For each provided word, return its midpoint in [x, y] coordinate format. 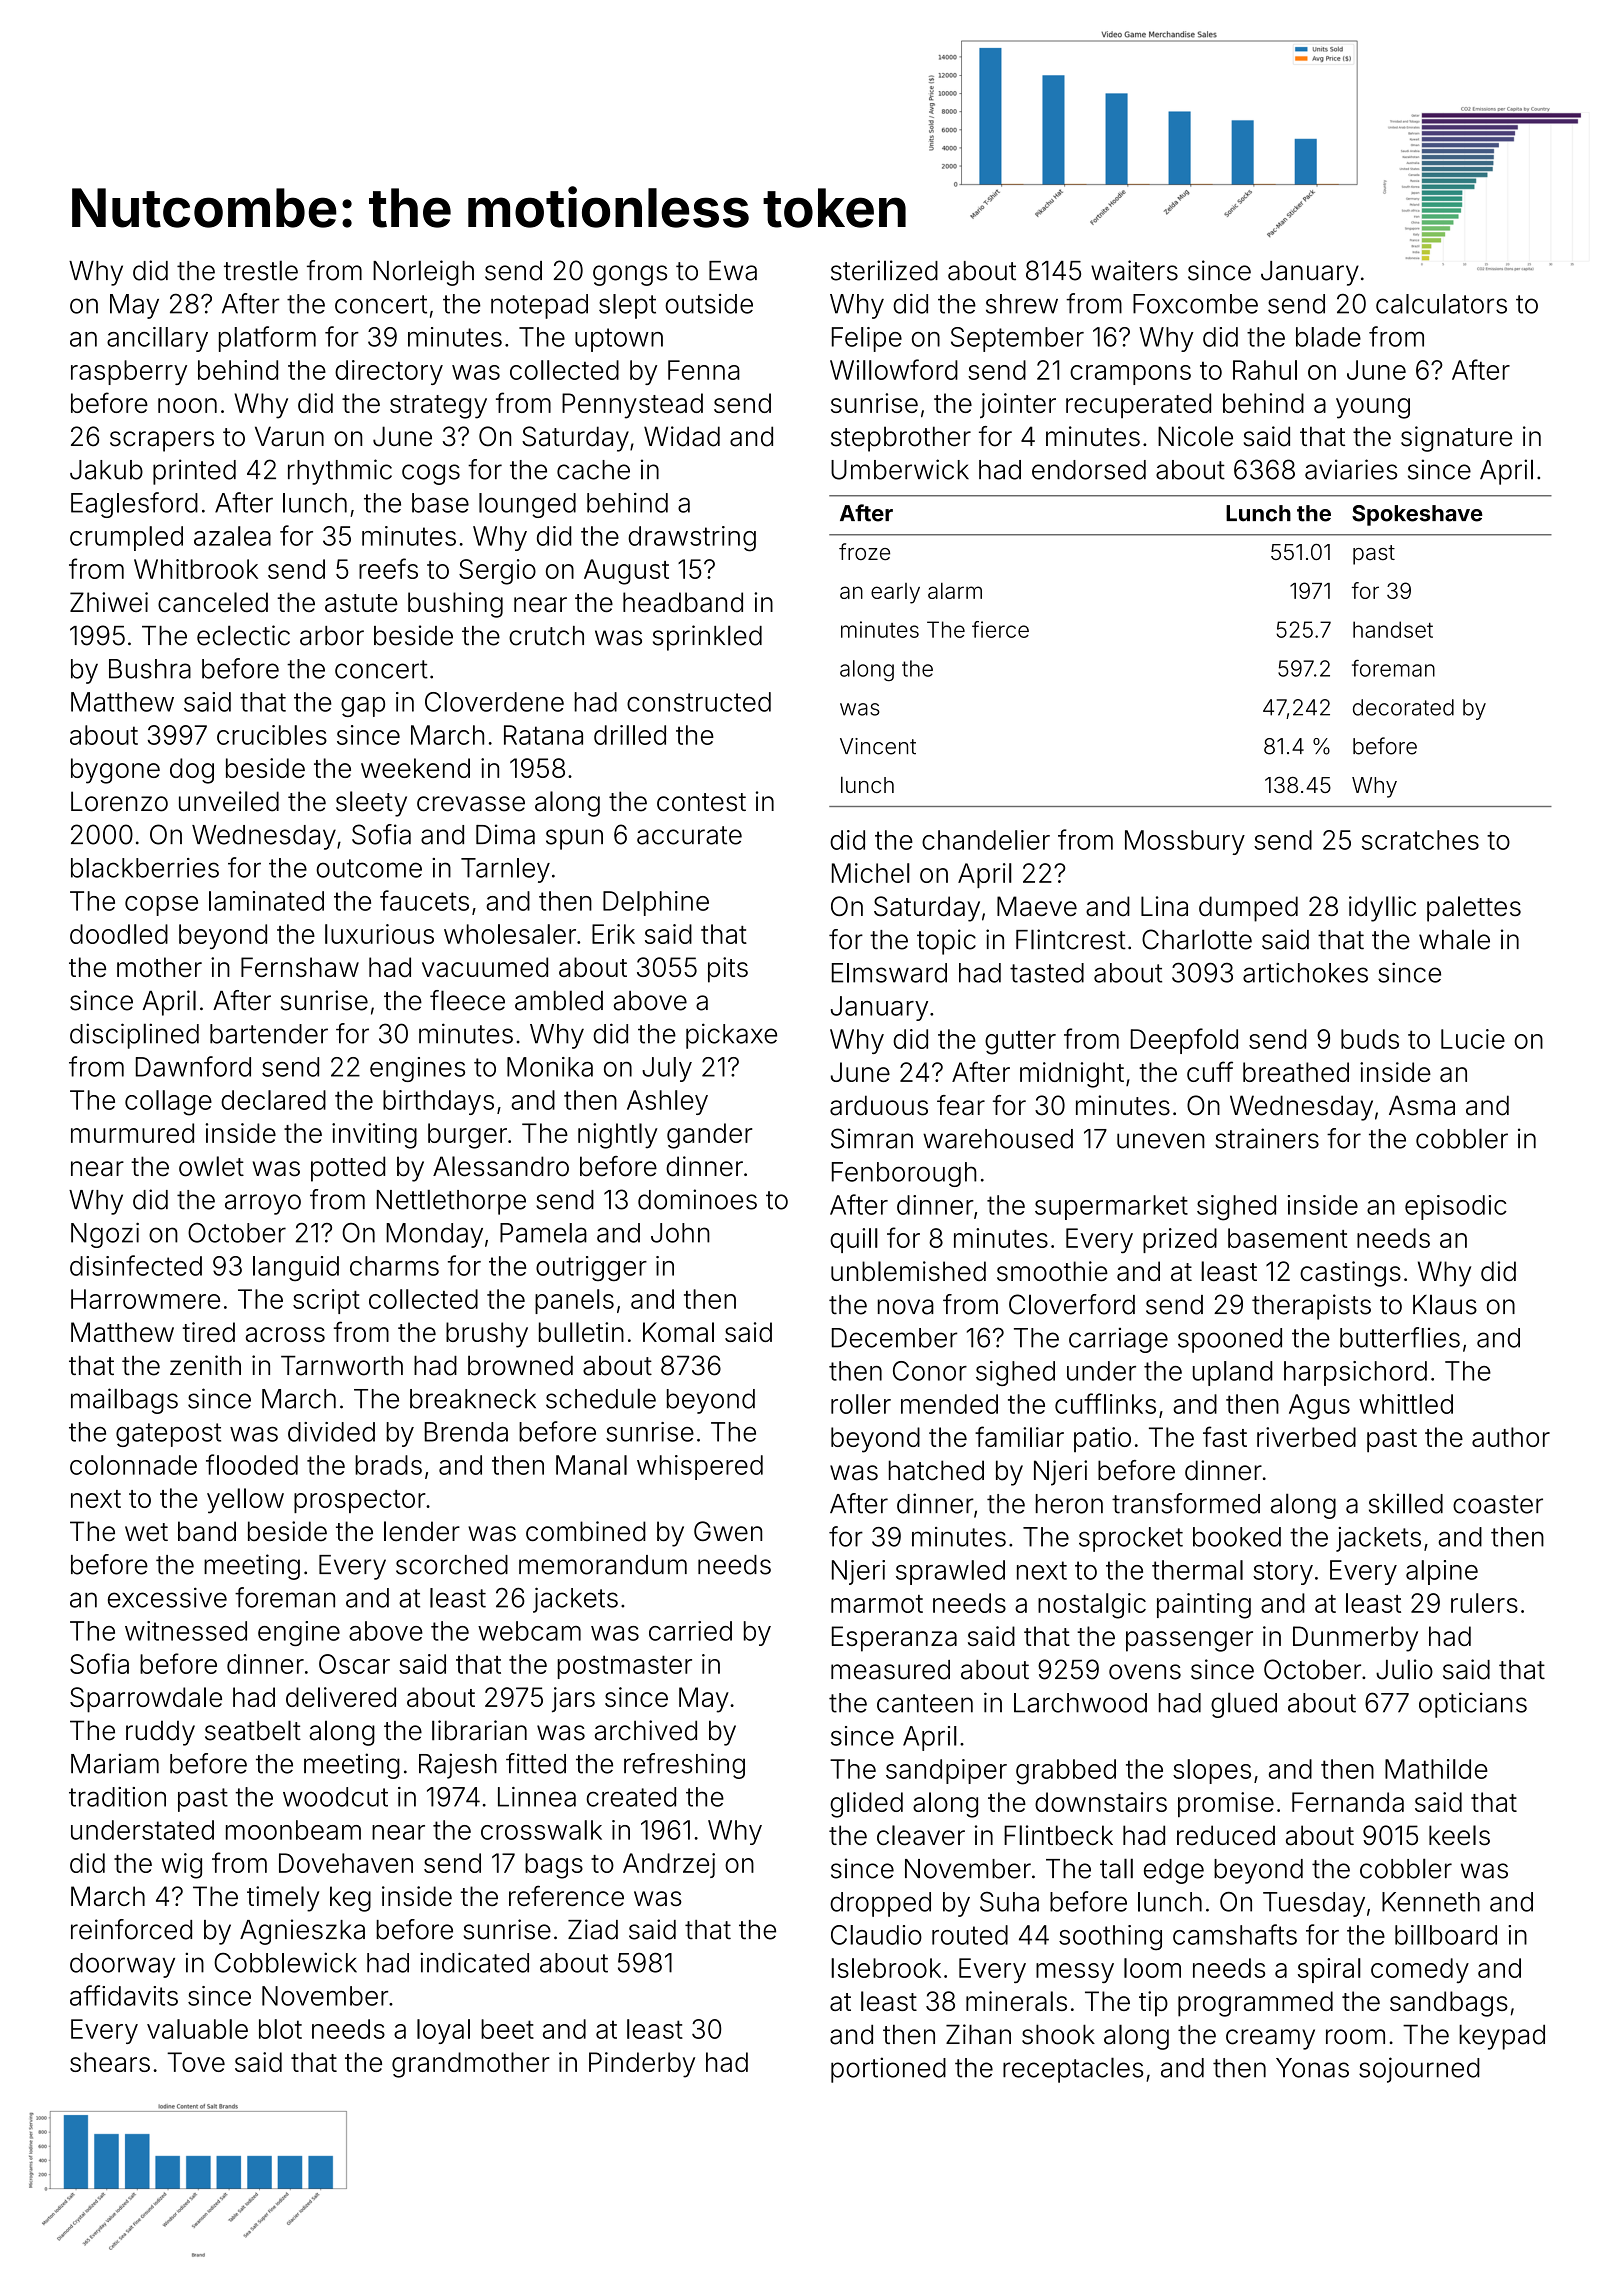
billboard [1446, 1935]
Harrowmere [145, 1299]
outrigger [591, 1268]
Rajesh [458, 1766]
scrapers [162, 441]
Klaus [1445, 1304]
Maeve [1037, 906]
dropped [880, 1904]
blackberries [145, 868]
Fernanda [1348, 1802]
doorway [122, 1965]
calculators [1441, 304]
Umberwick [900, 469]
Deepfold [1184, 1041]
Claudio [876, 1935]
